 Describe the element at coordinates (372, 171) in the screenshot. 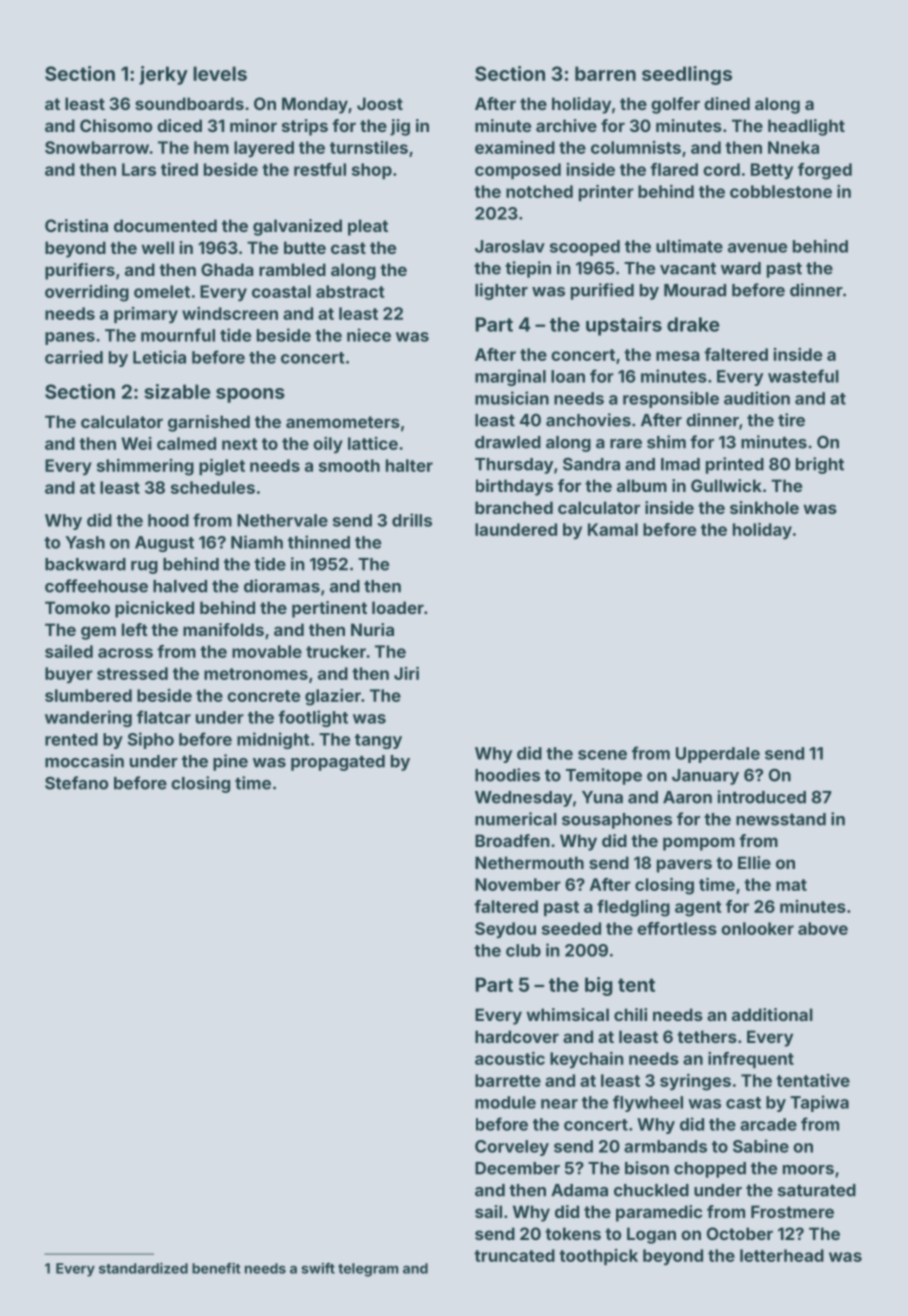

I see `shop` at that location.
